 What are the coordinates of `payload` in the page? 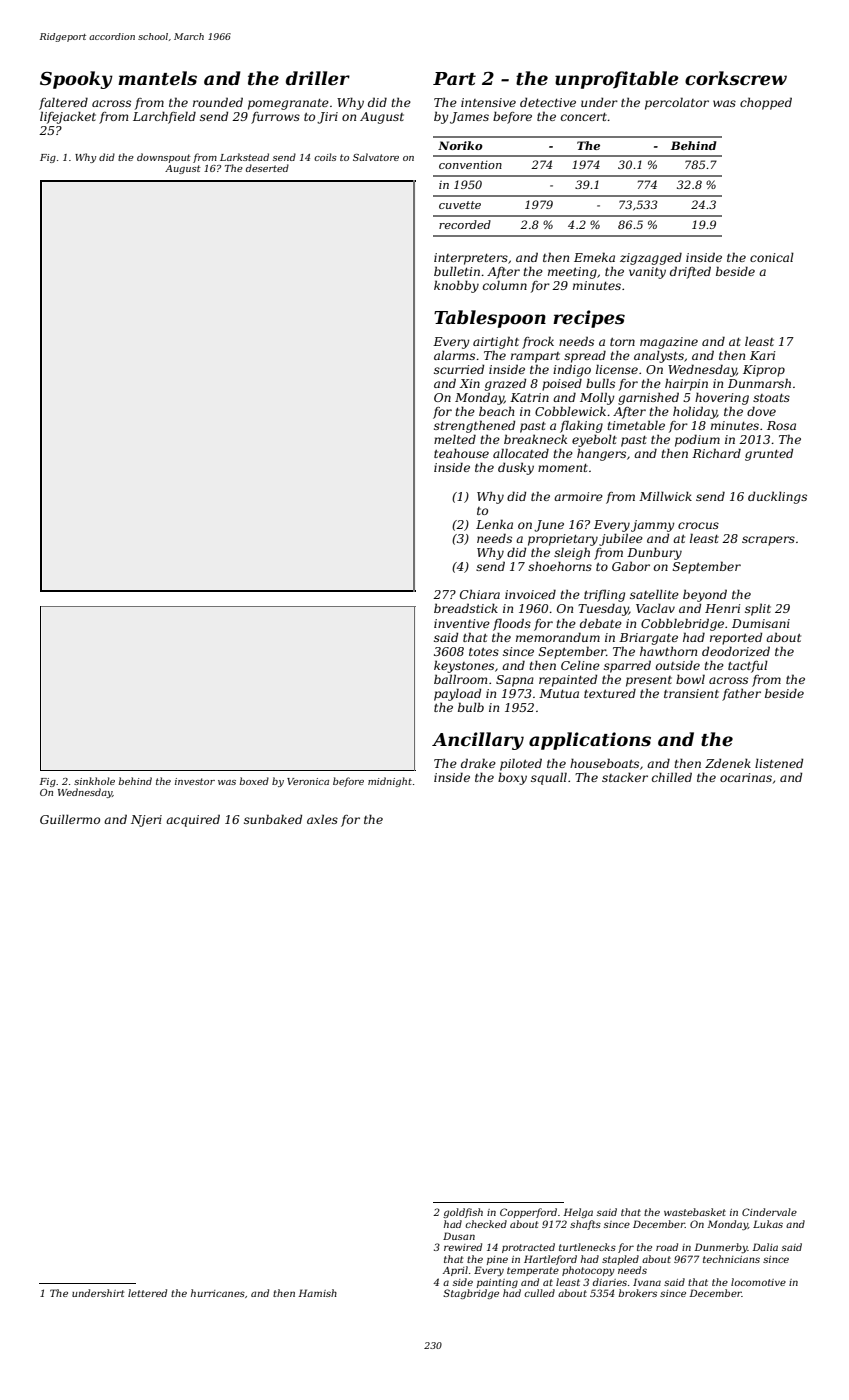 It's located at (457, 694).
